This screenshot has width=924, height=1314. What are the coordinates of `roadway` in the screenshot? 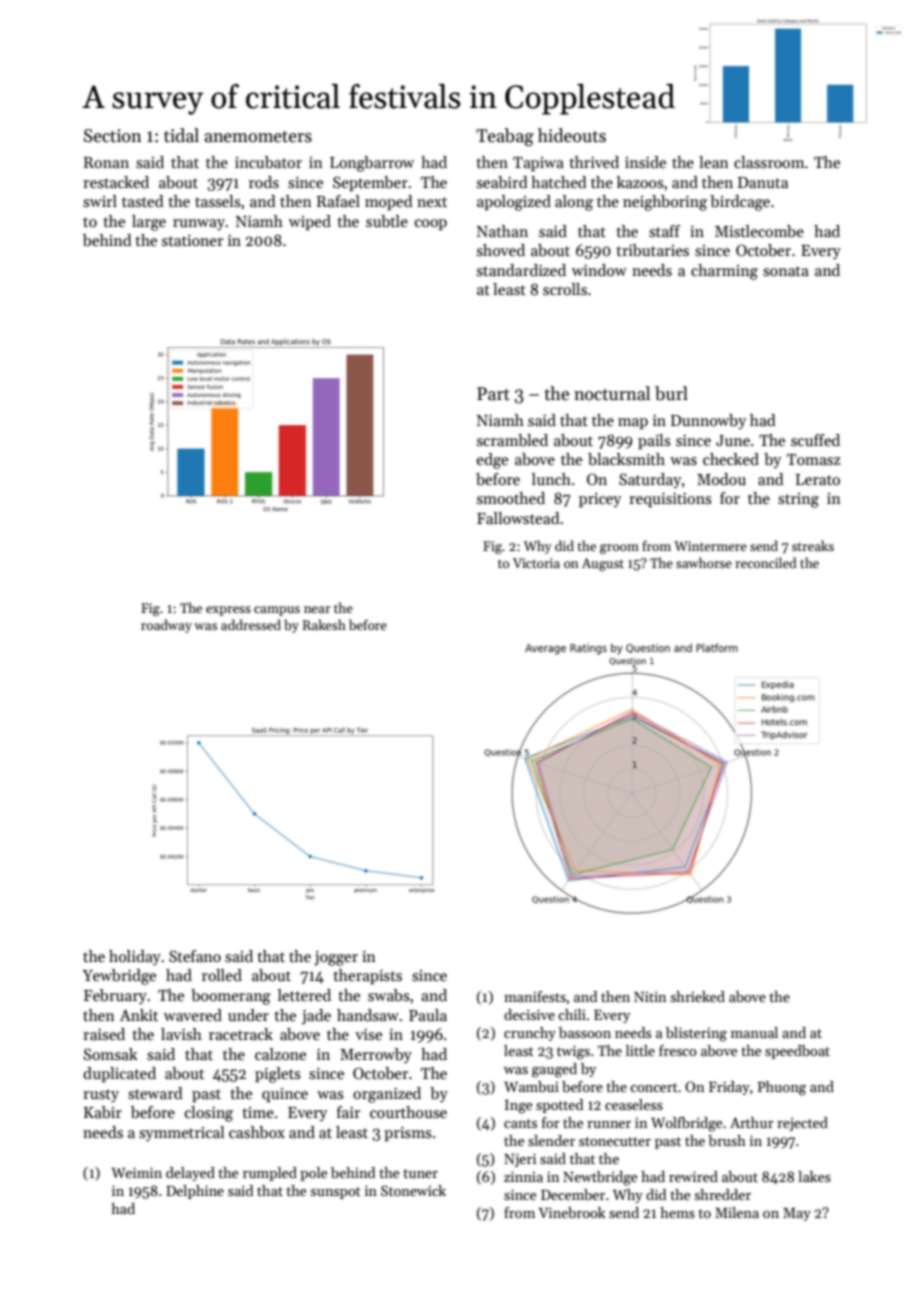 It's located at (166, 626).
